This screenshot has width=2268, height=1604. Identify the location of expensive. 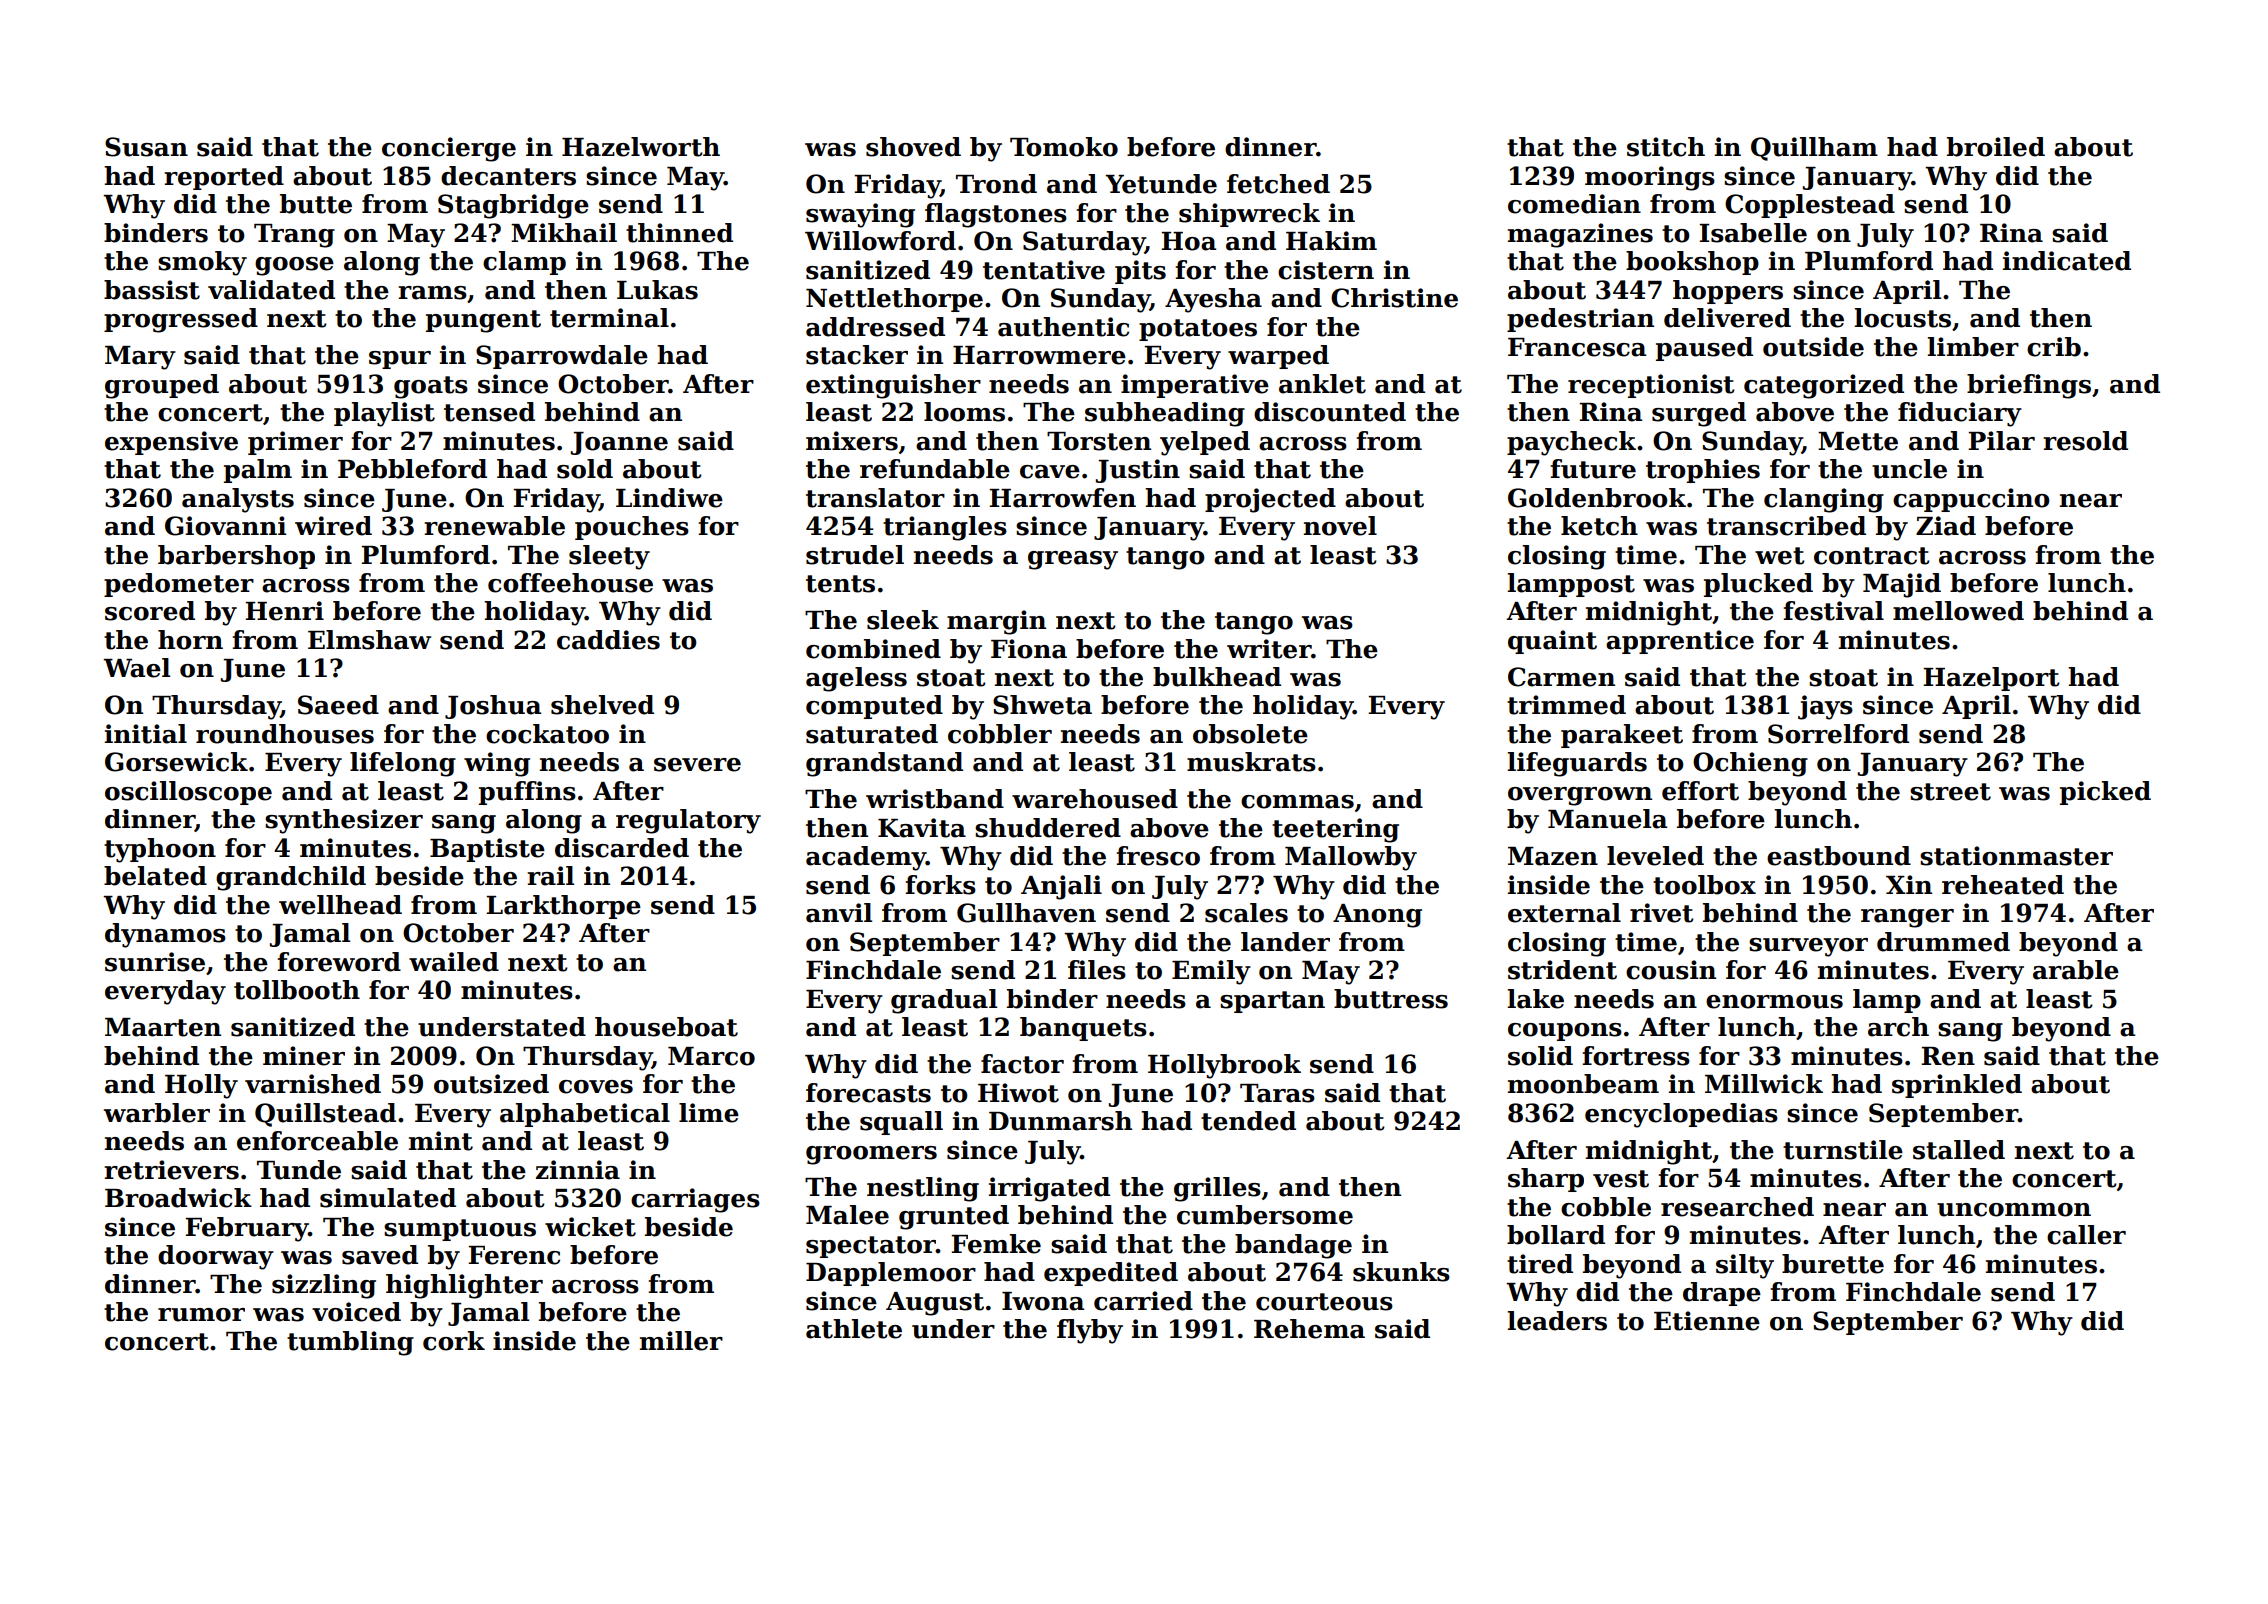
(171, 443).
